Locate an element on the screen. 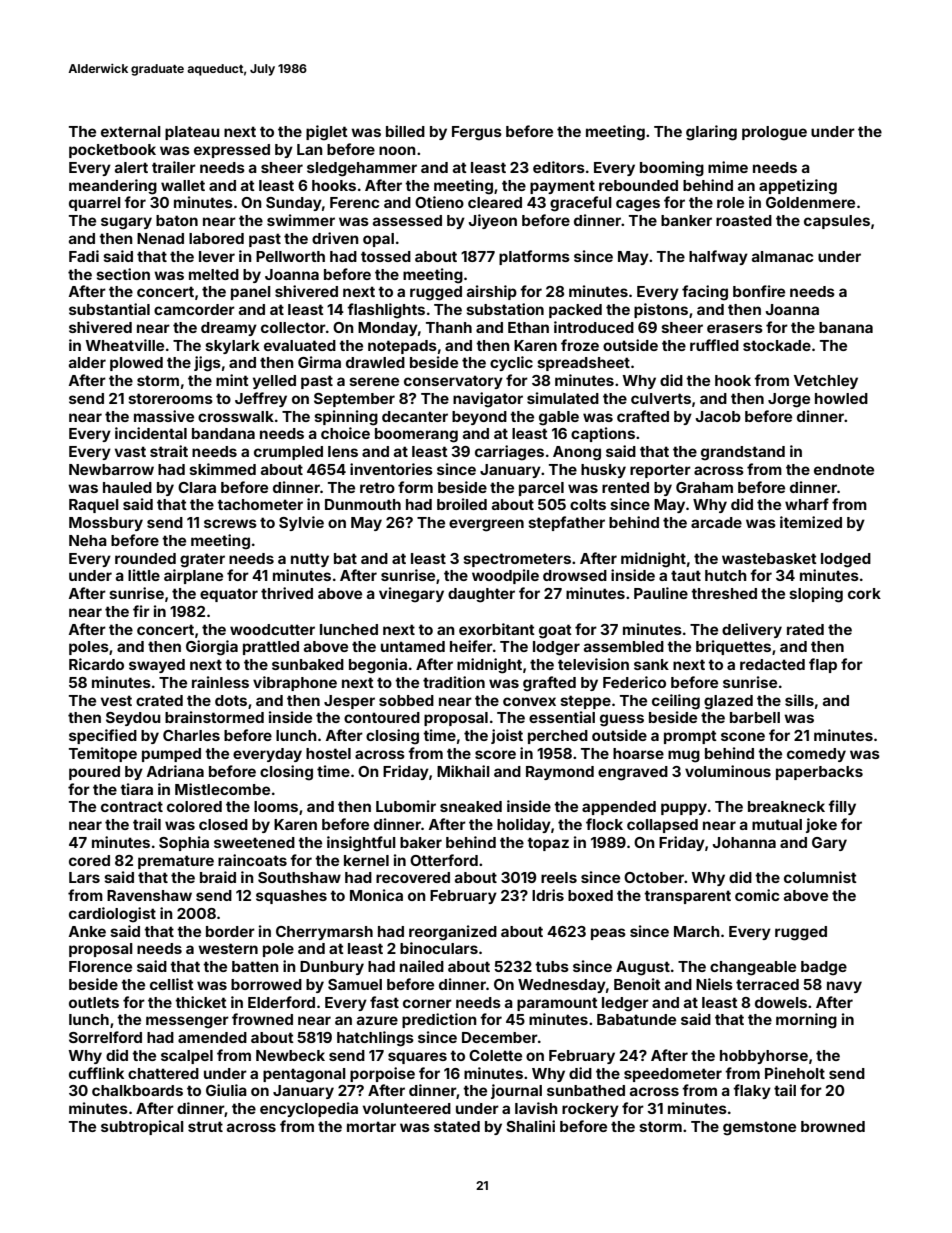 The width and height of the screenshot is (952, 1233). hauled is located at coordinates (127, 487).
